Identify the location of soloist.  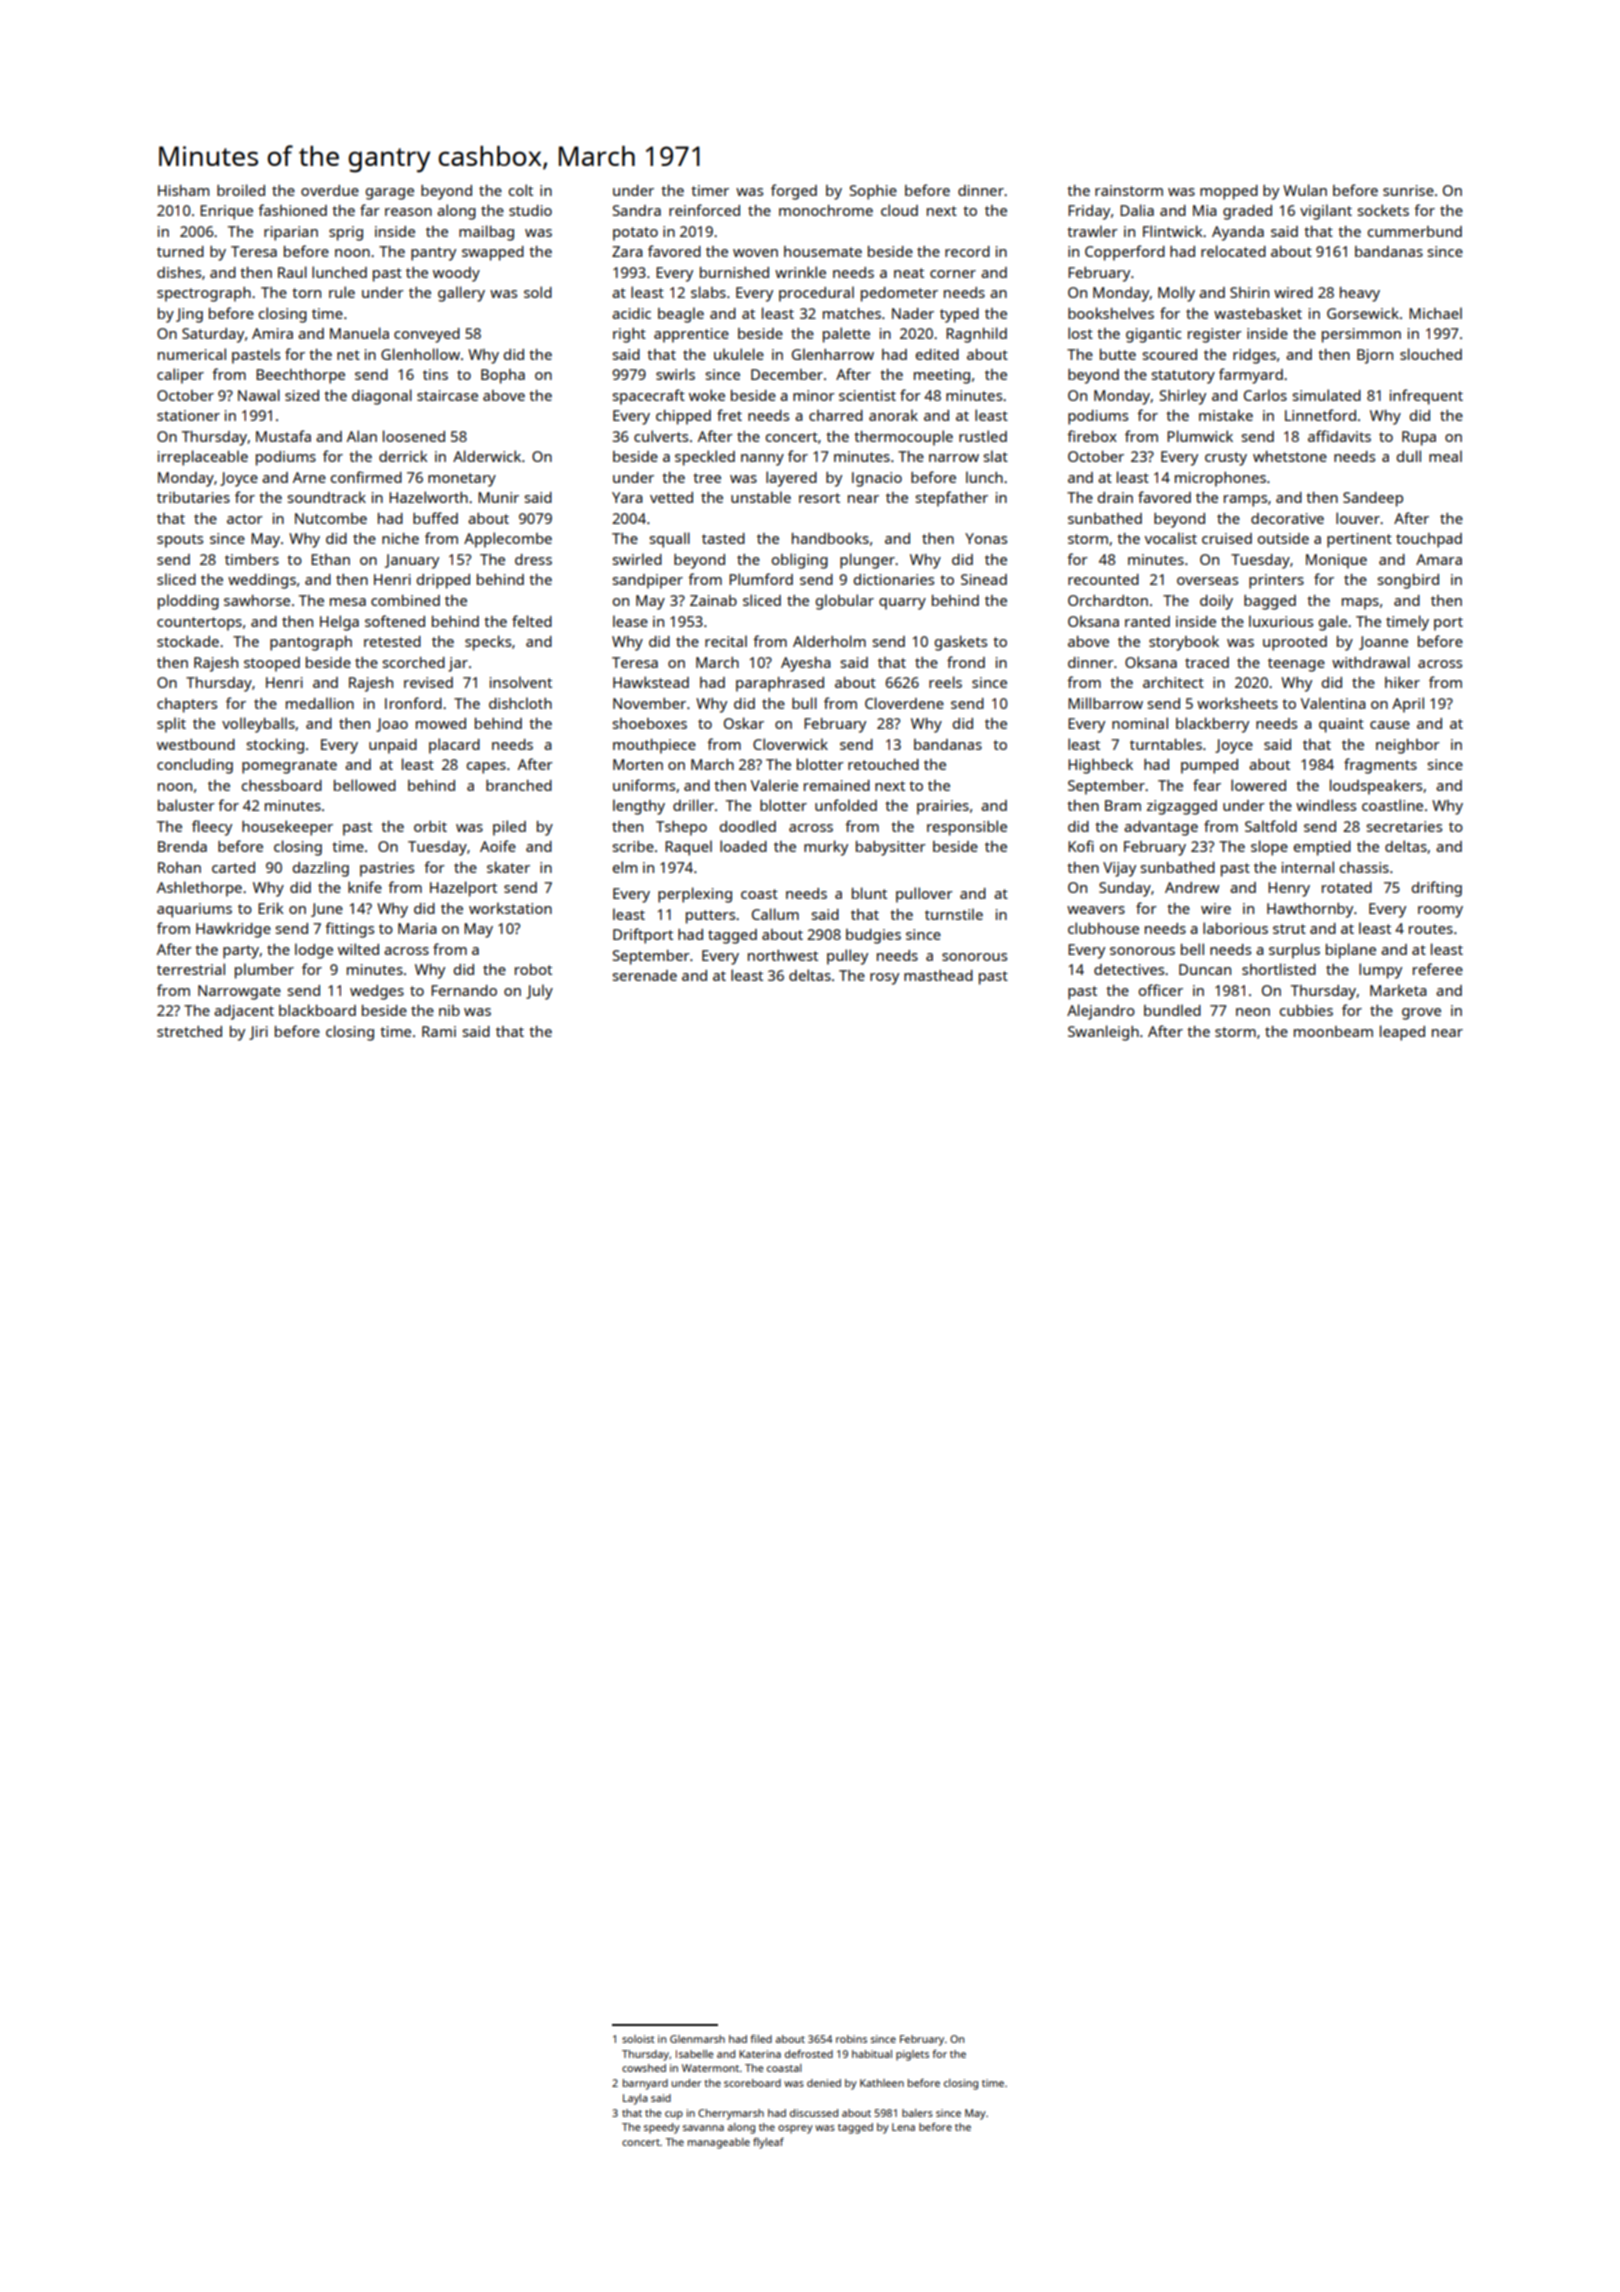
(638, 2039).
